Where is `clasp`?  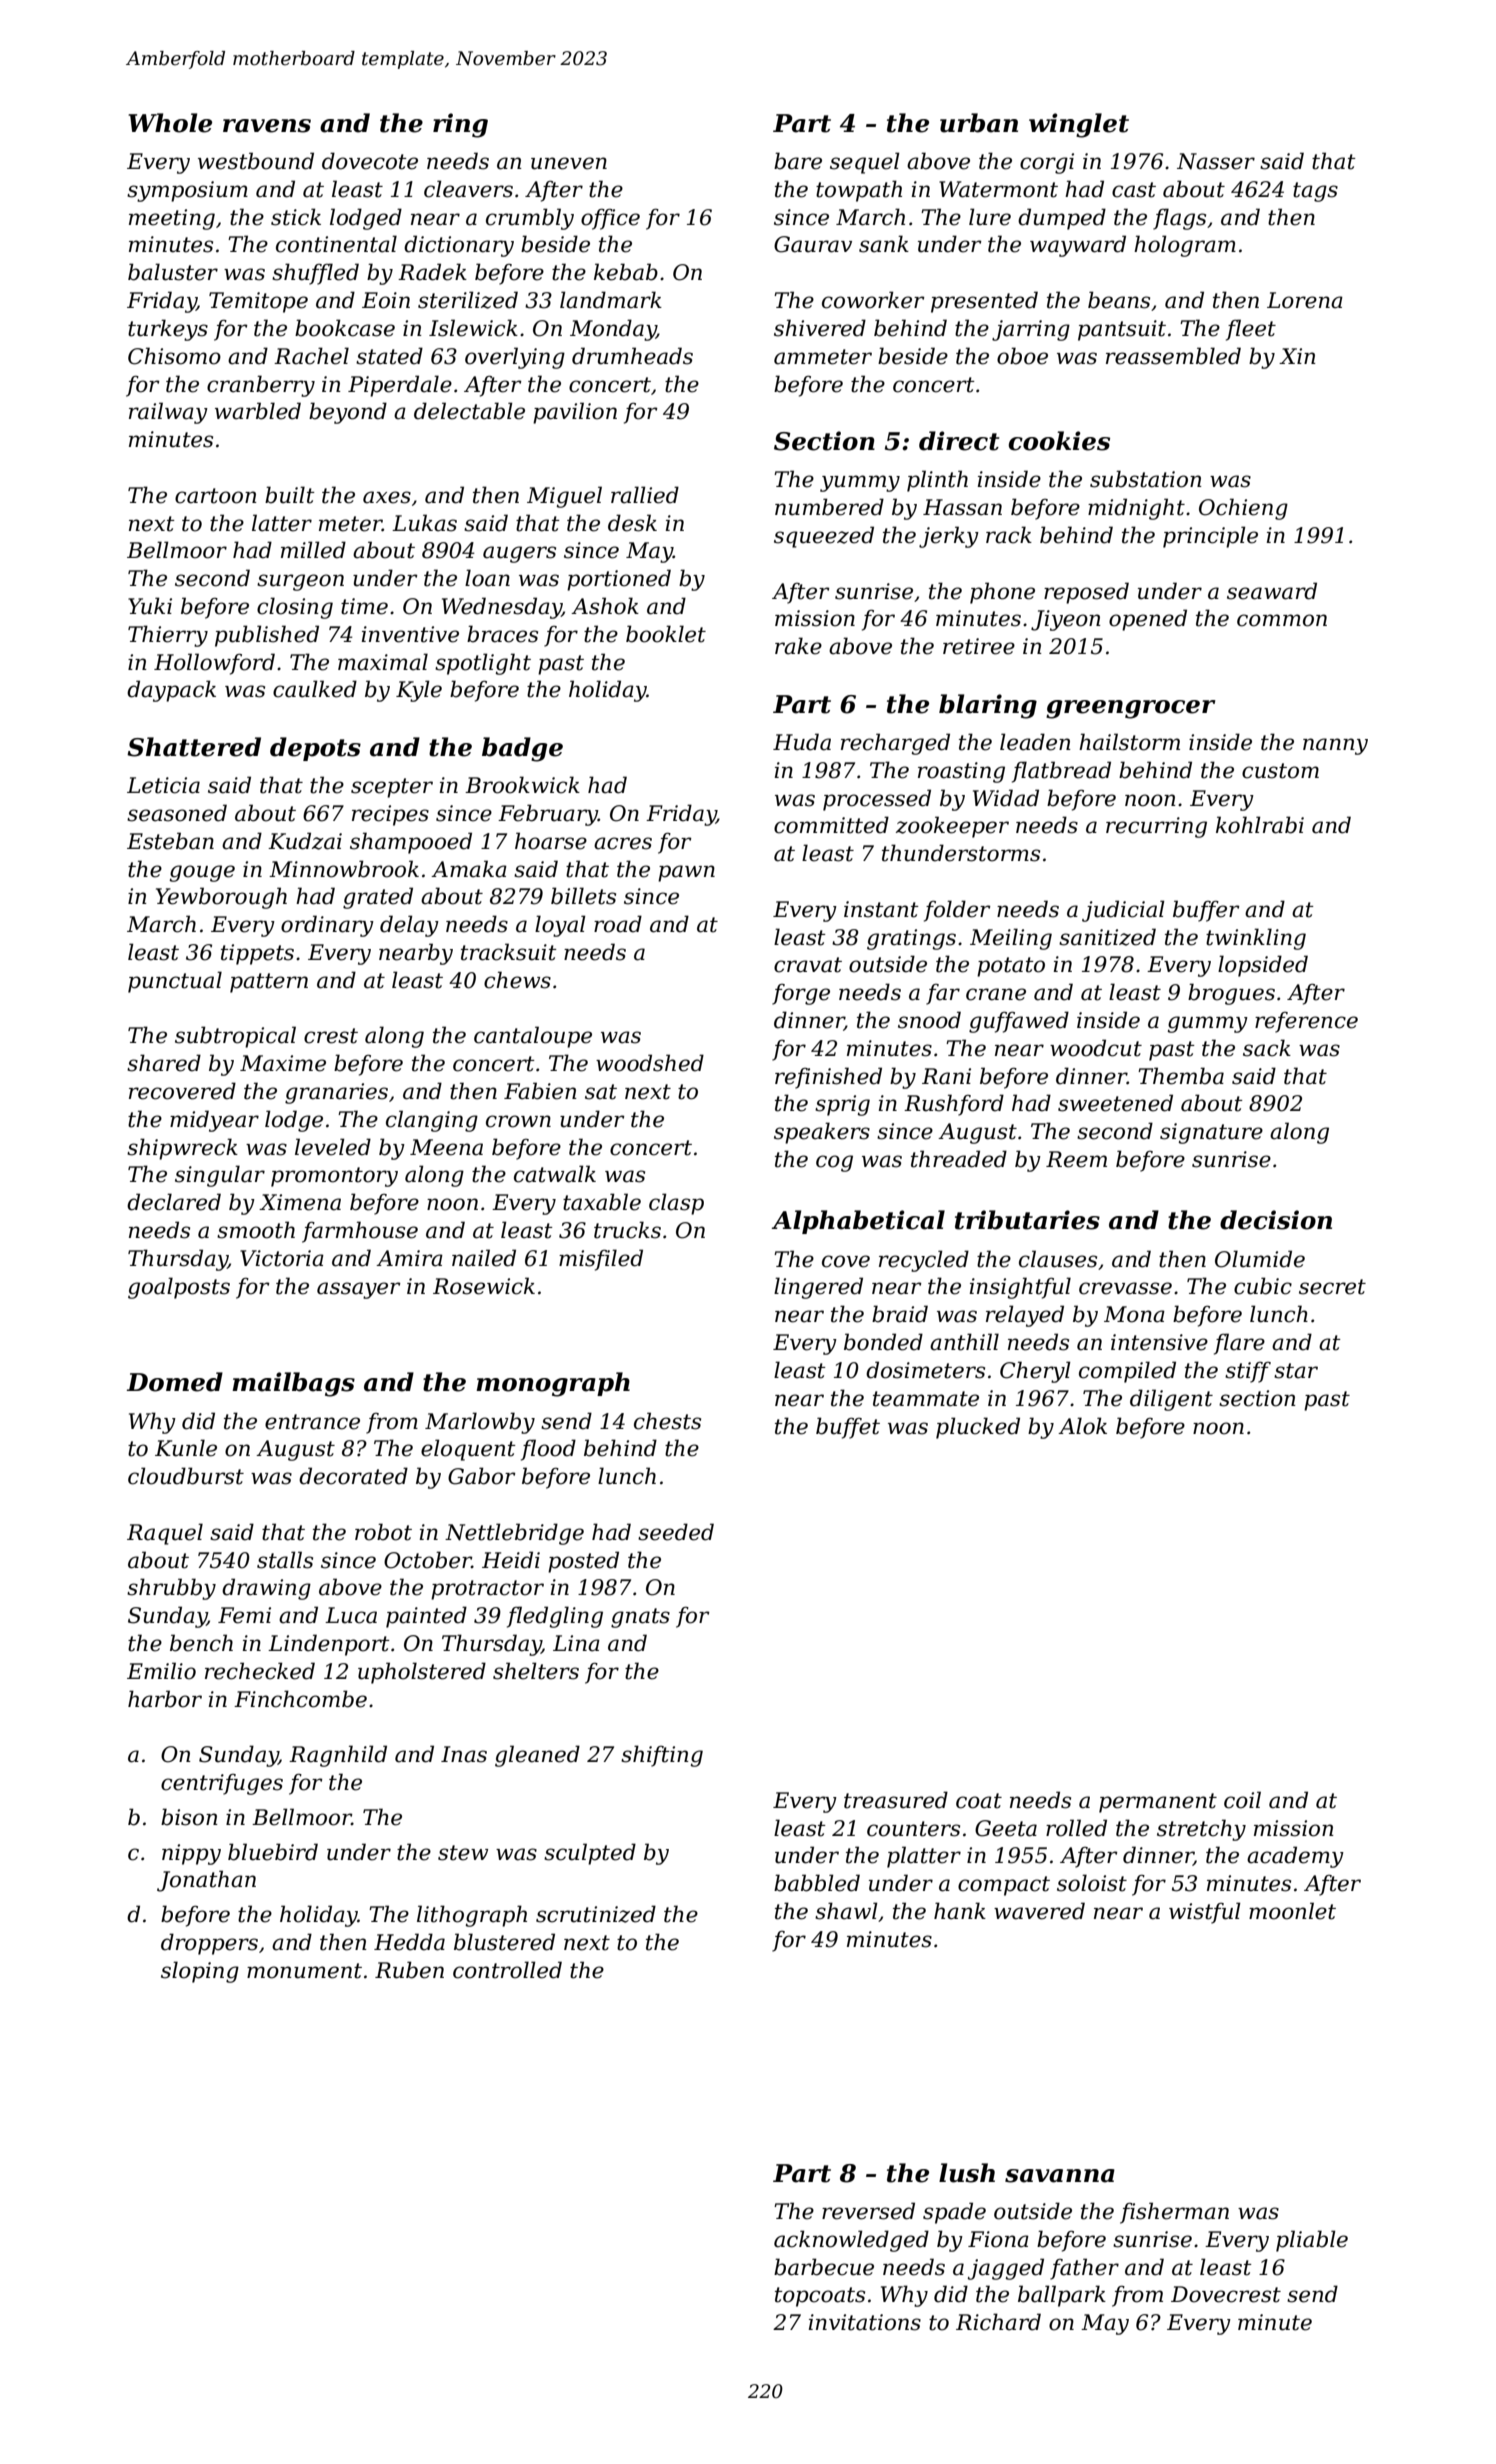
clasp is located at coordinates (676, 1204).
